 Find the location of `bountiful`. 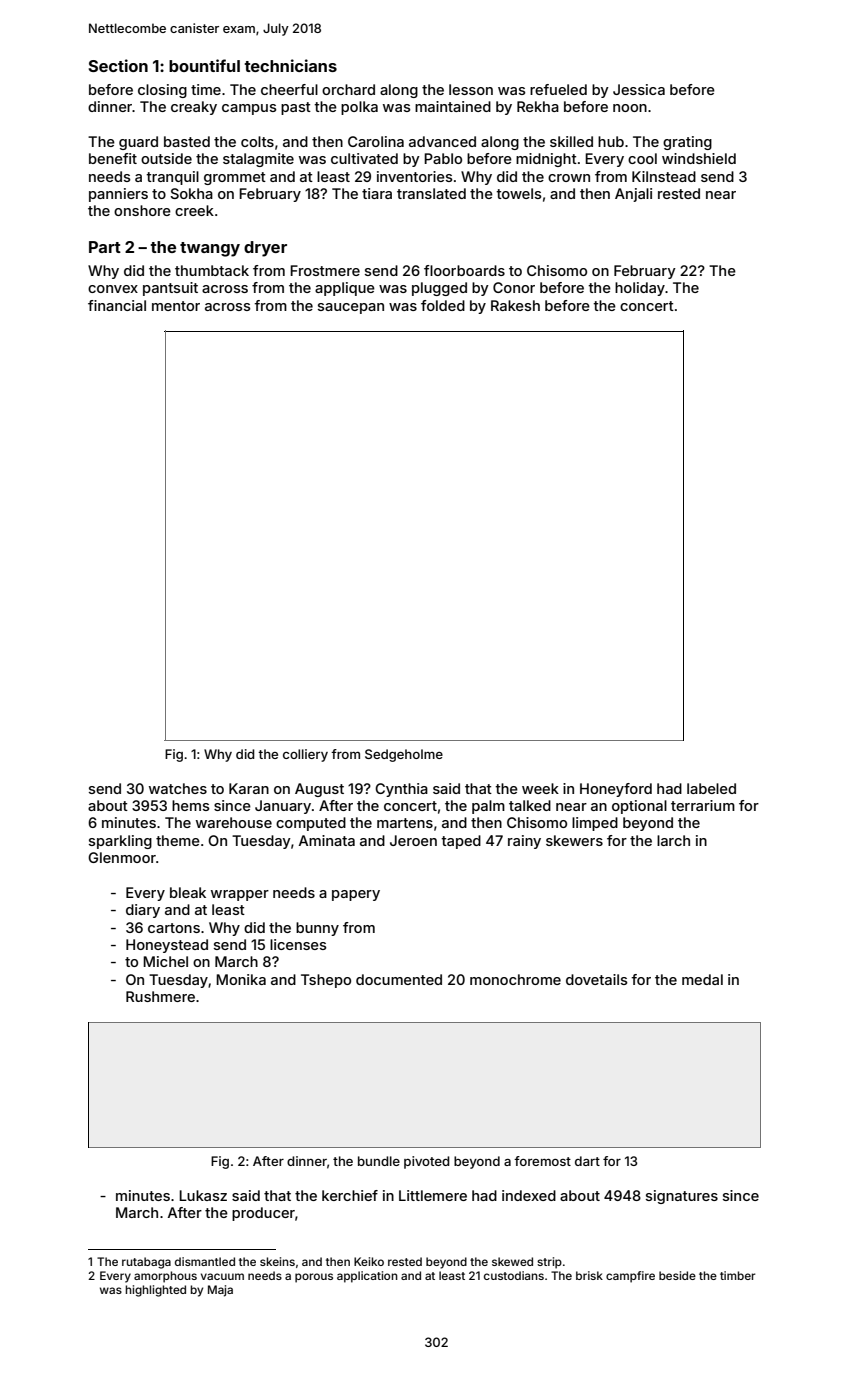

bountiful is located at coordinates (204, 65).
